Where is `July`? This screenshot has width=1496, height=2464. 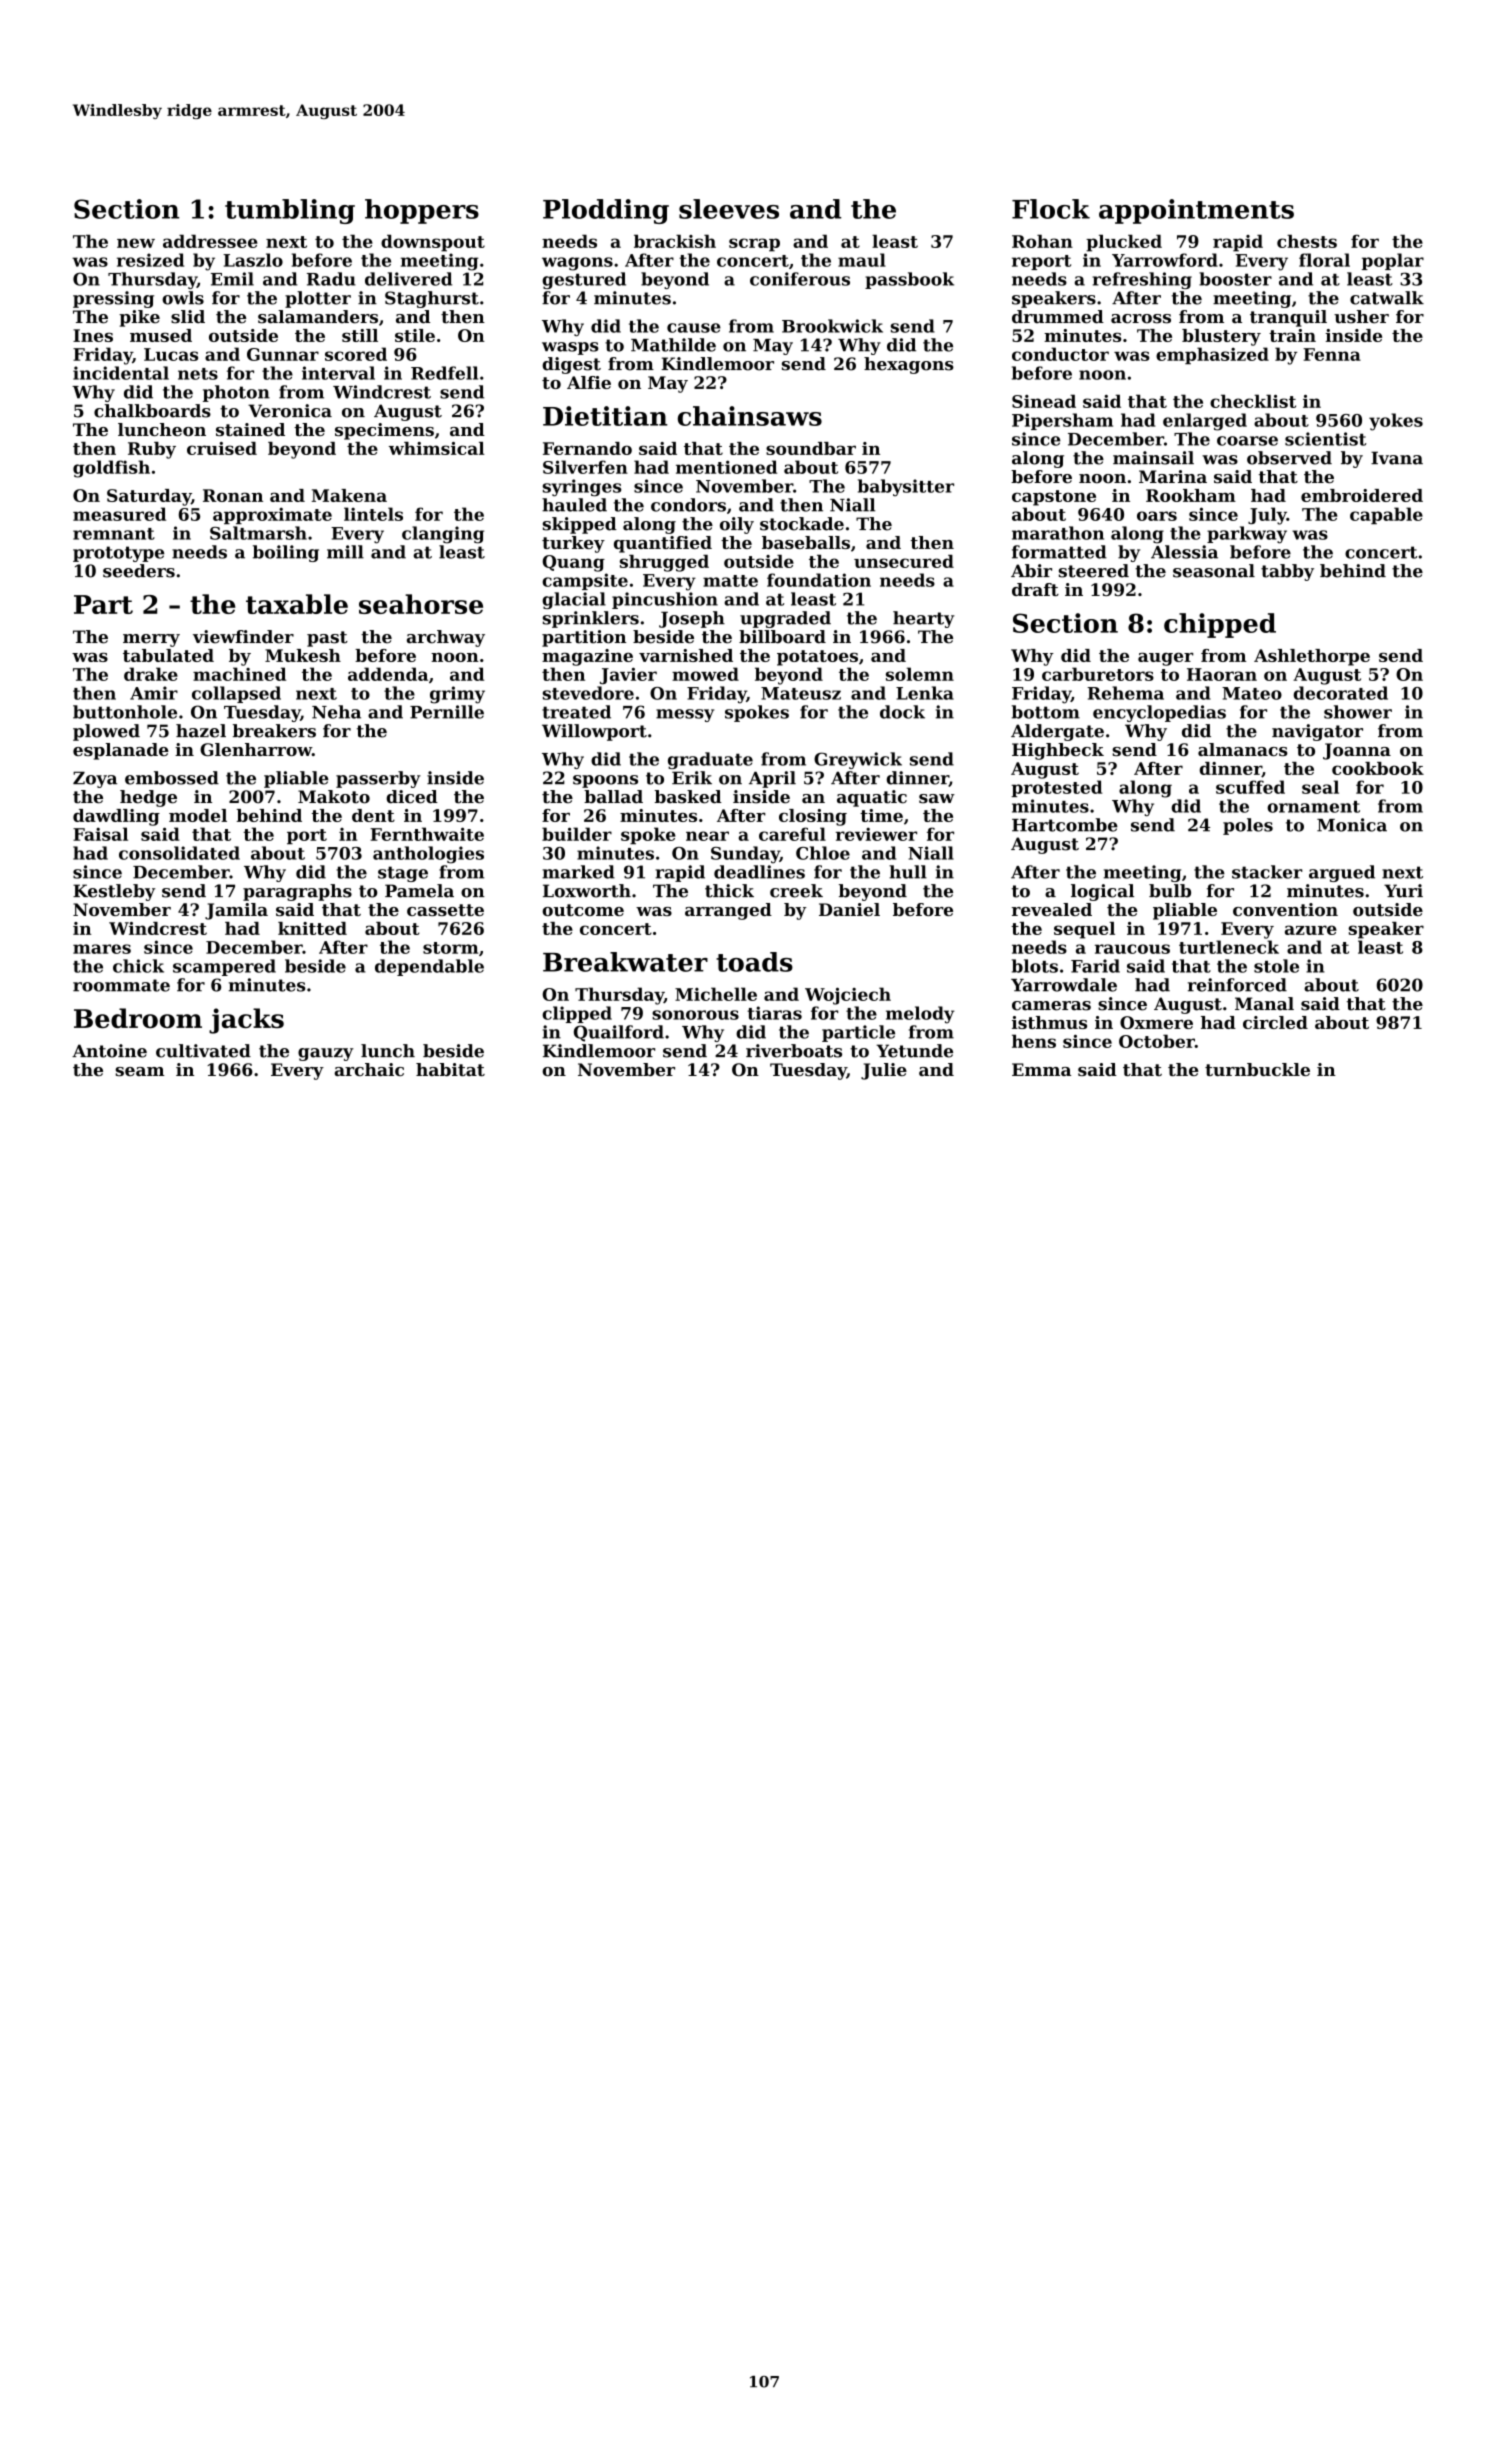
July is located at coordinates (1267, 516).
